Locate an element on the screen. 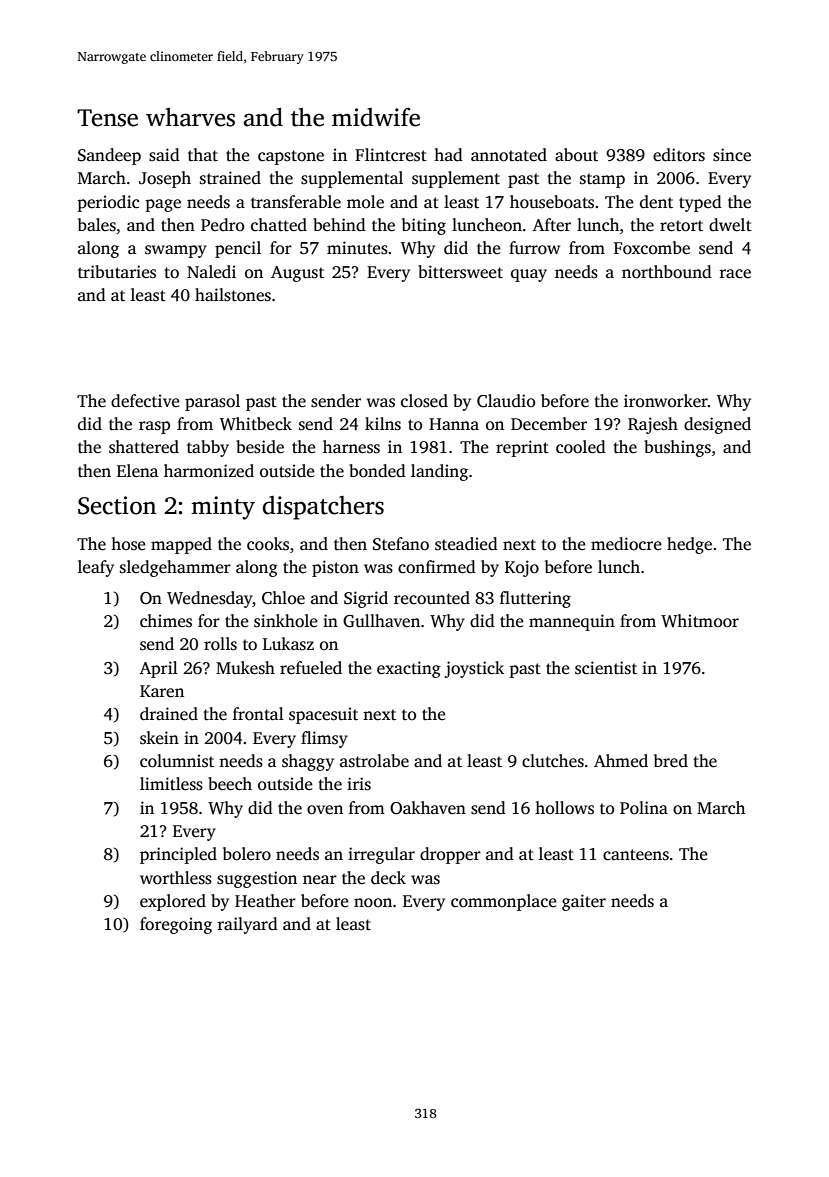  midwife is located at coordinates (376, 117).
